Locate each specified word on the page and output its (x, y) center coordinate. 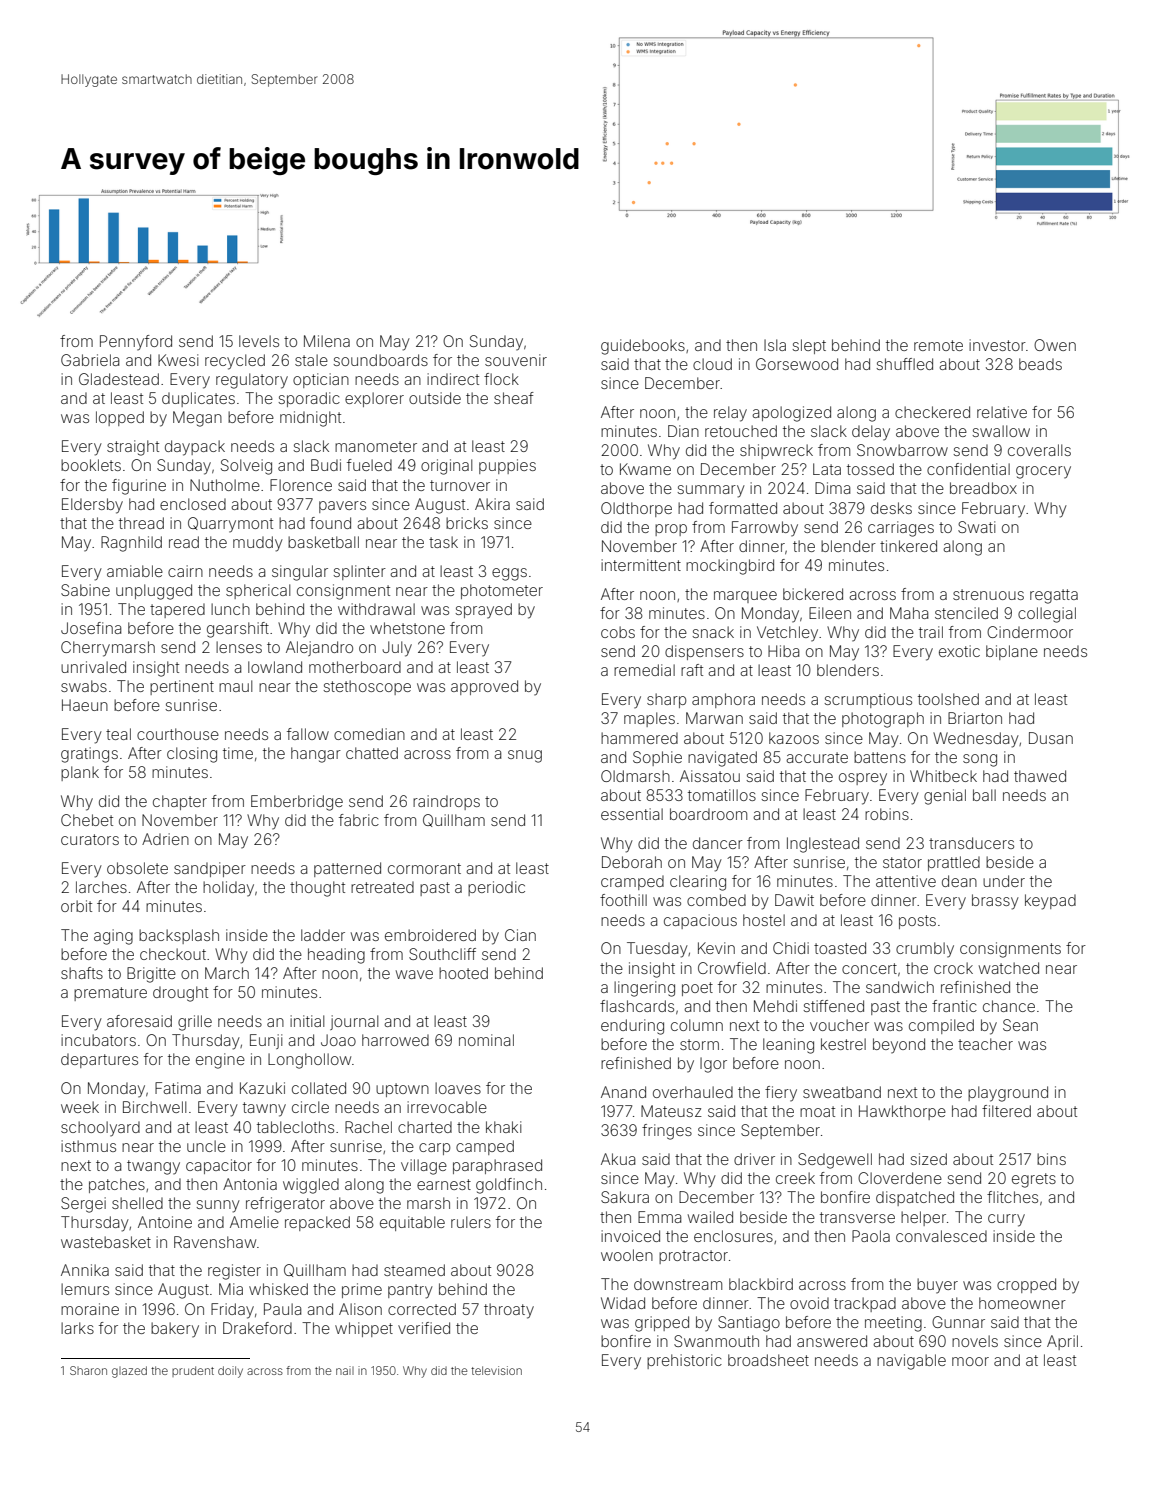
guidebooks (643, 347)
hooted (463, 973)
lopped (120, 418)
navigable (911, 1362)
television (496, 1370)
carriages (901, 529)
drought (180, 994)
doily (230, 1372)
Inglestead (823, 845)
